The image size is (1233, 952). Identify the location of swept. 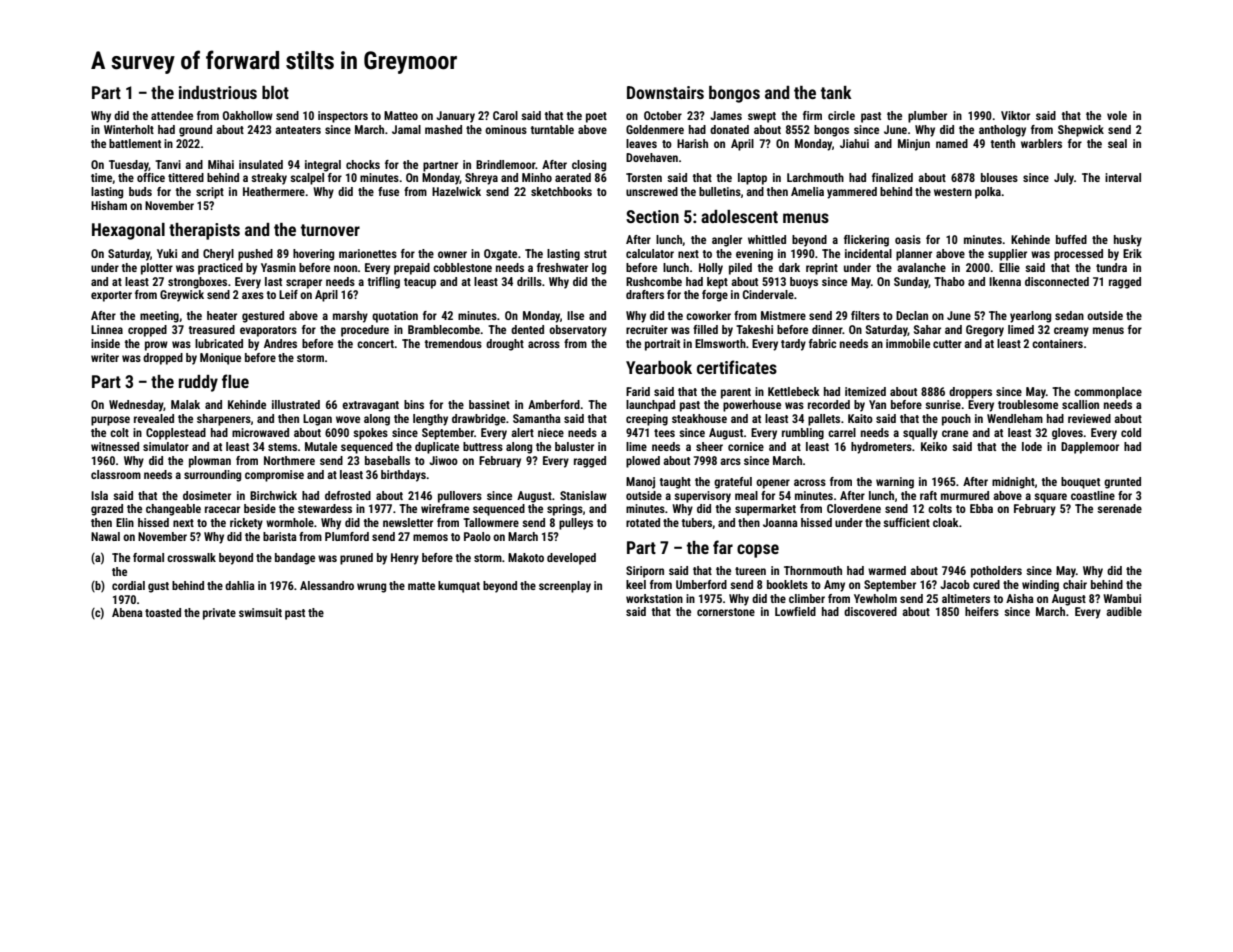
(762, 117).
